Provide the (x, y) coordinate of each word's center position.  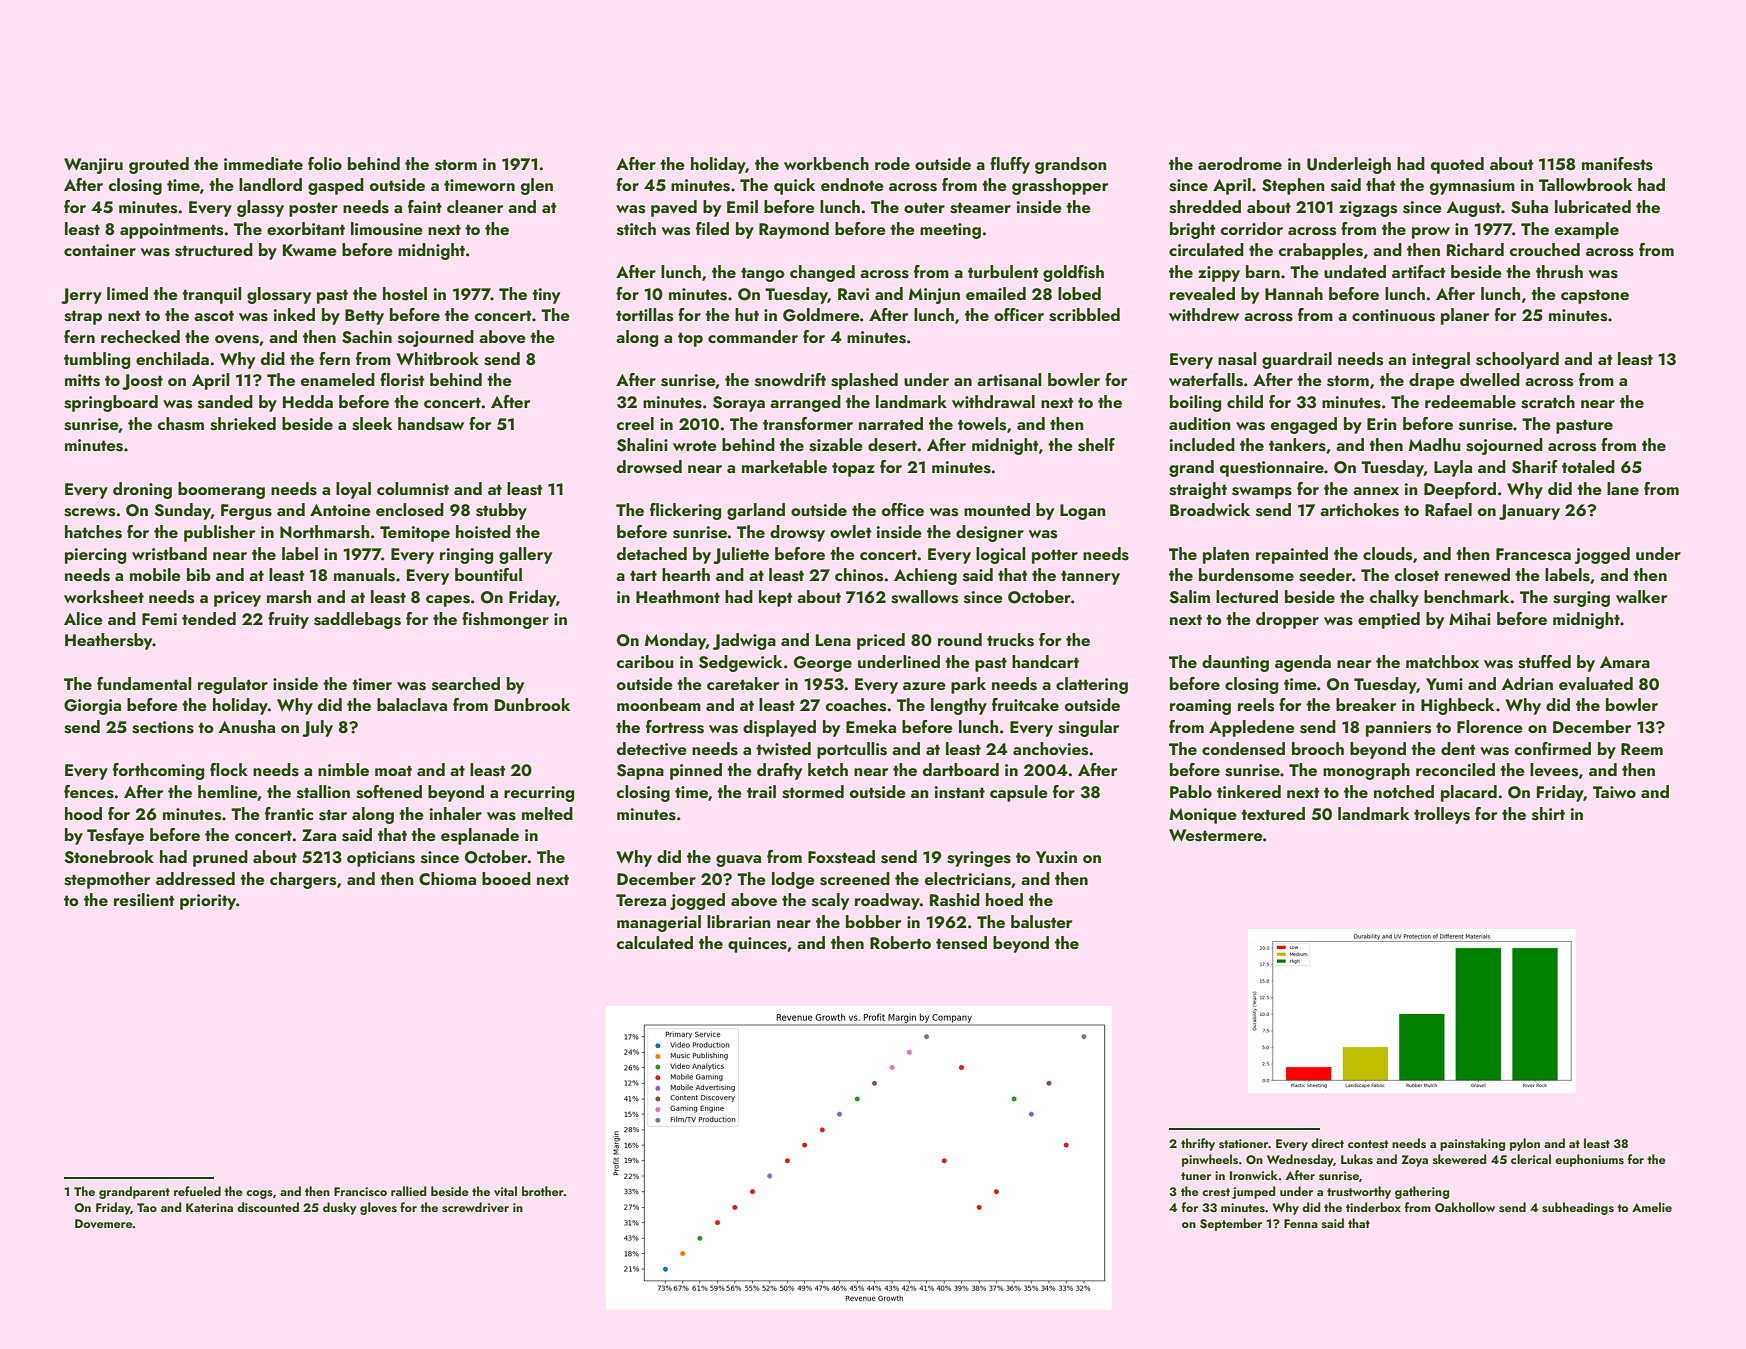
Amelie (1652, 1207)
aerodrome (1240, 163)
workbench (826, 163)
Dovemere (104, 1223)
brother (543, 1191)
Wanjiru (93, 166)
